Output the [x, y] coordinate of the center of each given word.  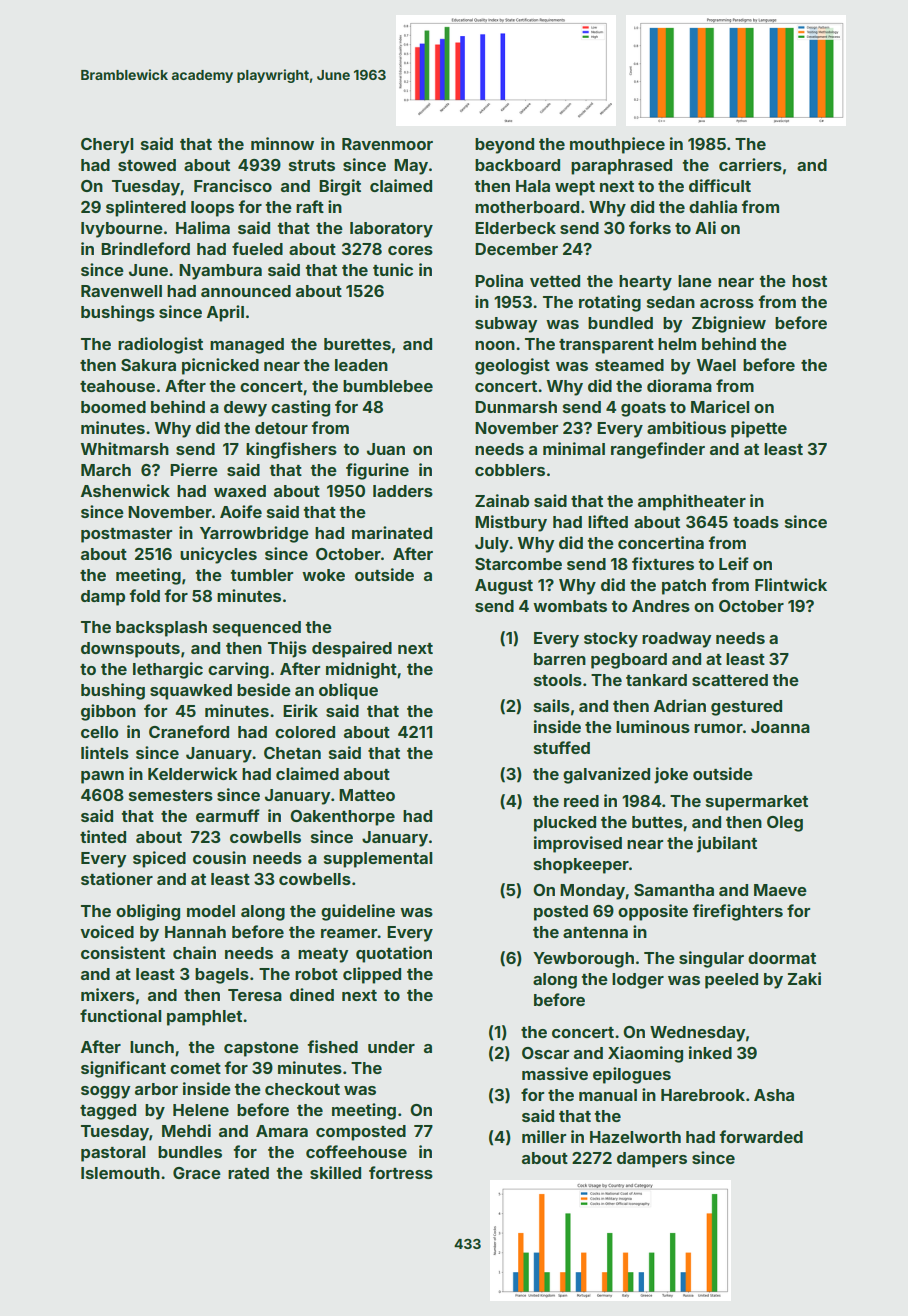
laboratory [391, 230]
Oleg [785, 824]
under [391, 1047]
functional [120, 1015]
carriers [750, 164]
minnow [282, 143]
